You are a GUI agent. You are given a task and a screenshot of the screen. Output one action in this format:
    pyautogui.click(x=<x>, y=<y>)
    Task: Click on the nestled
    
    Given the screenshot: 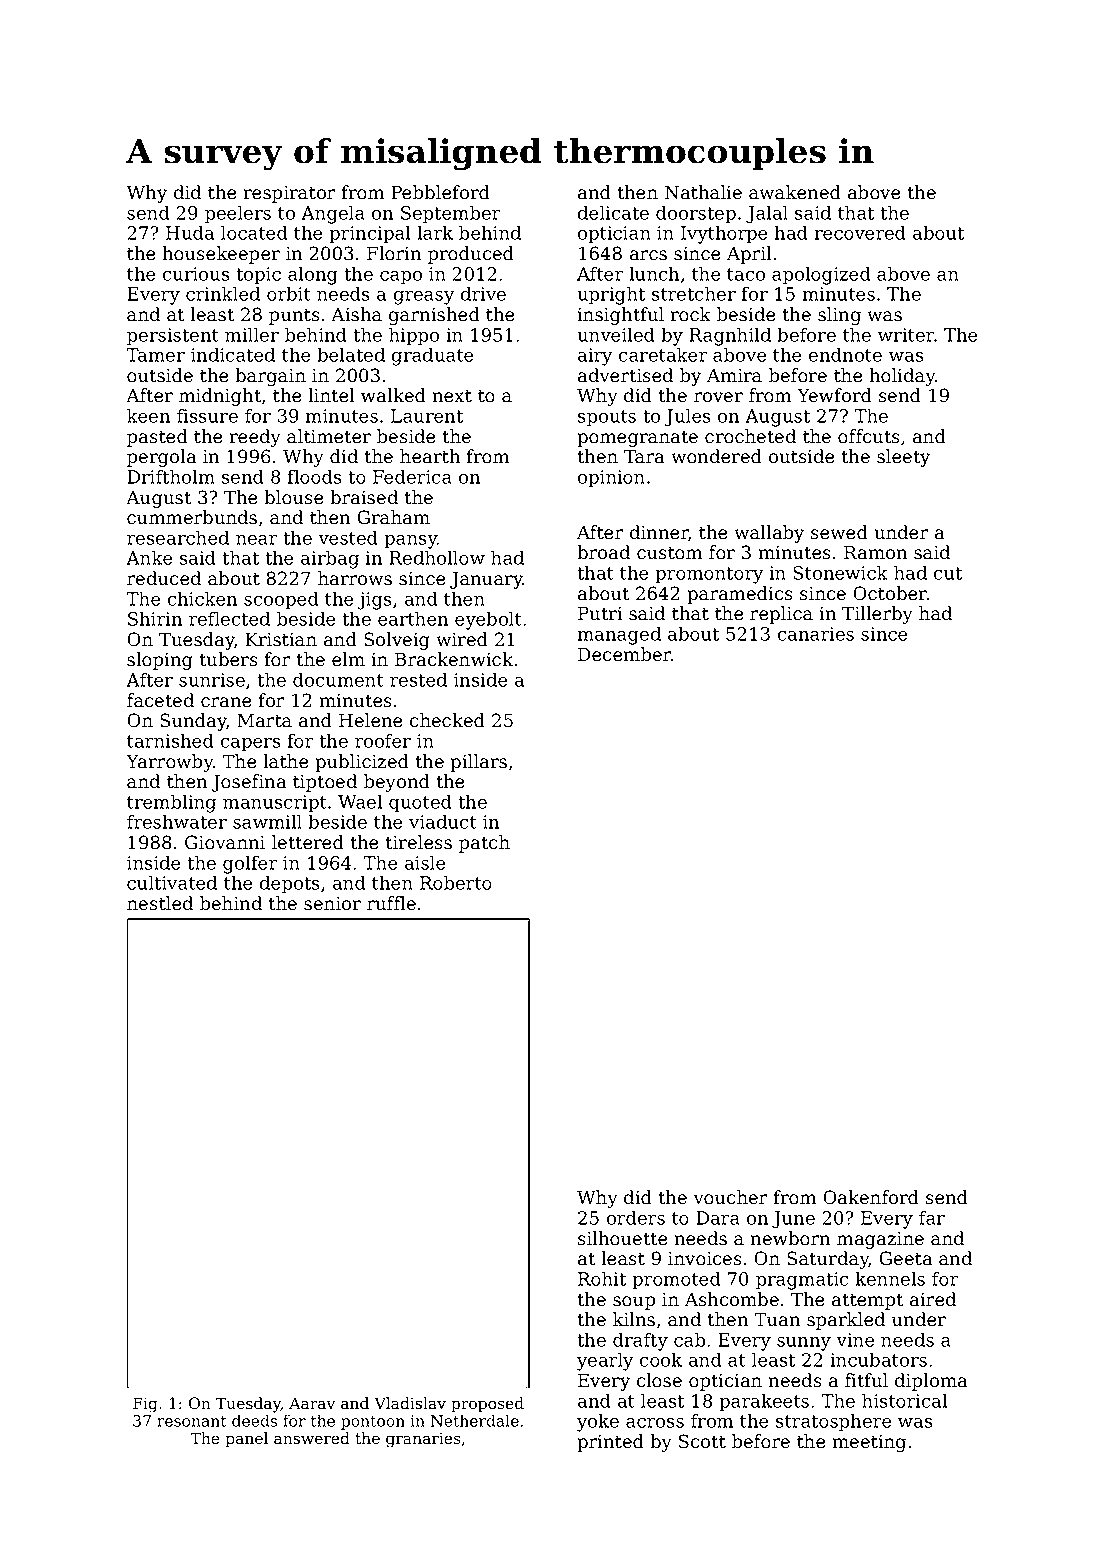 What is the action you would take?
    pyautogui.click(x=160, y=903)
